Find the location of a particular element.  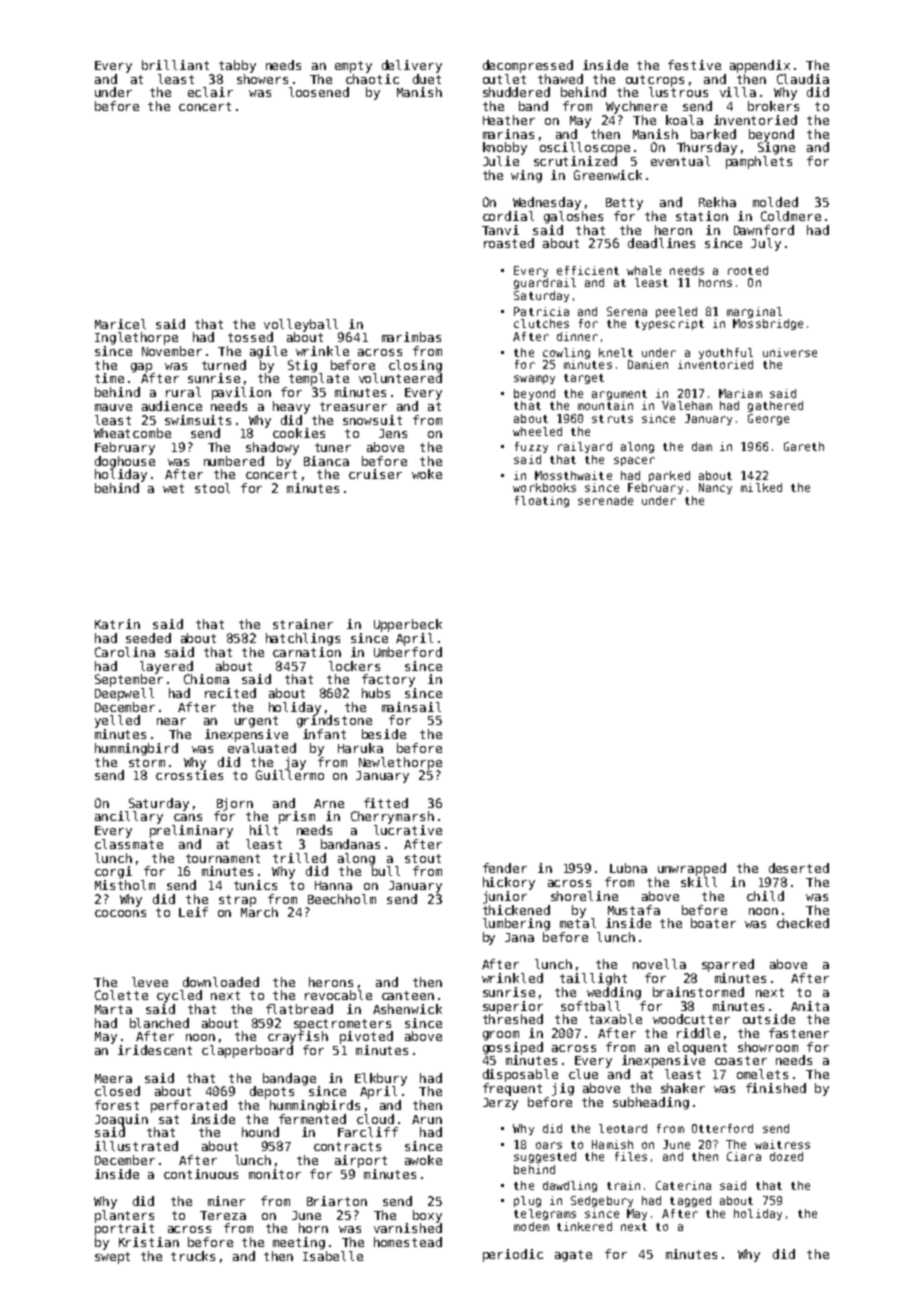

Mossbridge is located at coordinates (768, 324).
